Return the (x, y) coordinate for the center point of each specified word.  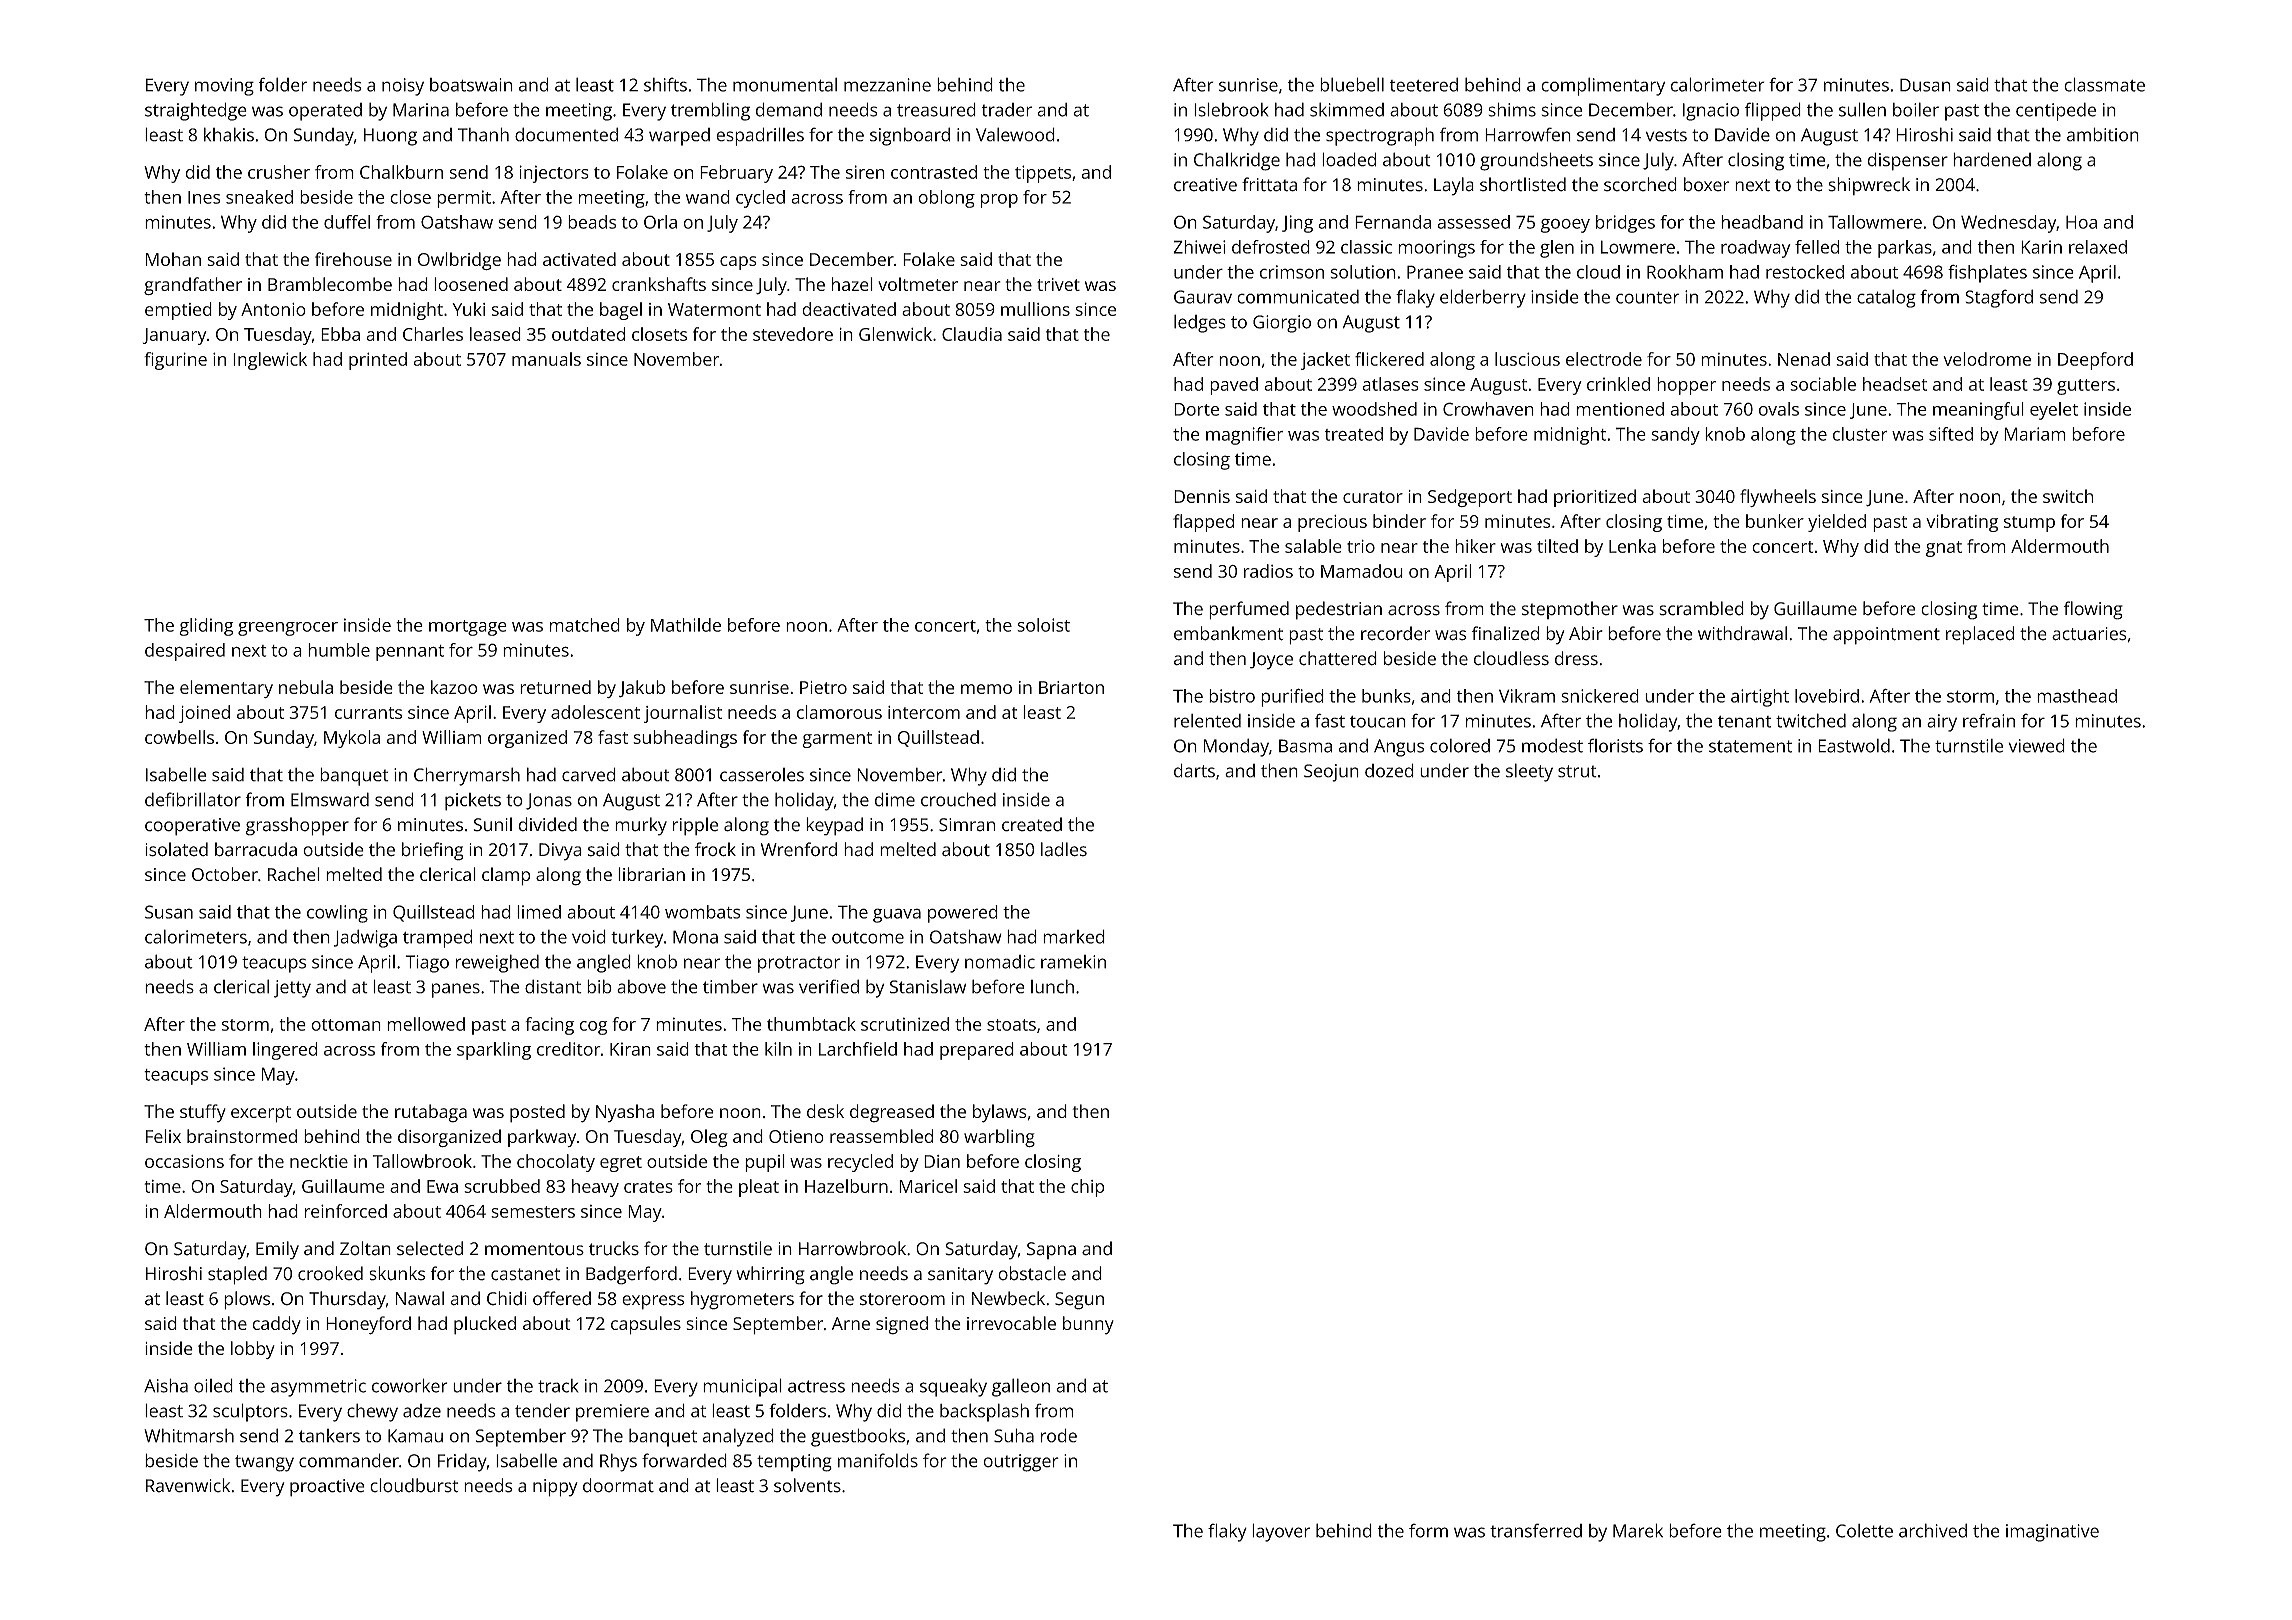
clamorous (839, 712)
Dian (942, 1161)
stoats (1011, 1025)
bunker (1775, 521)
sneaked (259, 197)
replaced (1980, 635)
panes (456, 990)
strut (1577, 771)
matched (585, 625)
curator (1373, 497)
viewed (2037, 745)
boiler (1916, 109)
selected (430, 1248)
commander (349, 1460)
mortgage (468, 628)
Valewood (1015, 134)
